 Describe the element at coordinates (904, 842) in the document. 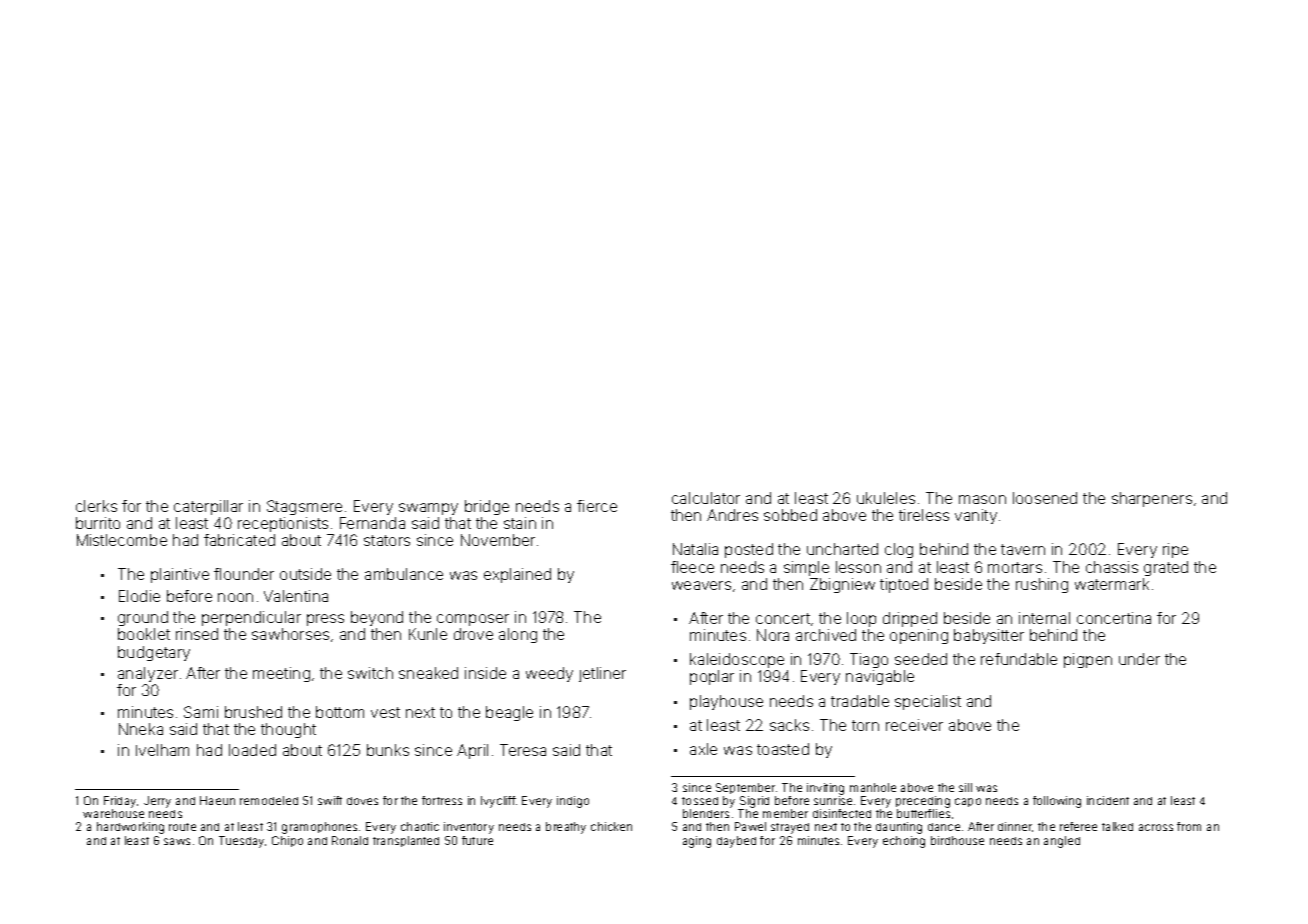

I see `echoing` at that location.
